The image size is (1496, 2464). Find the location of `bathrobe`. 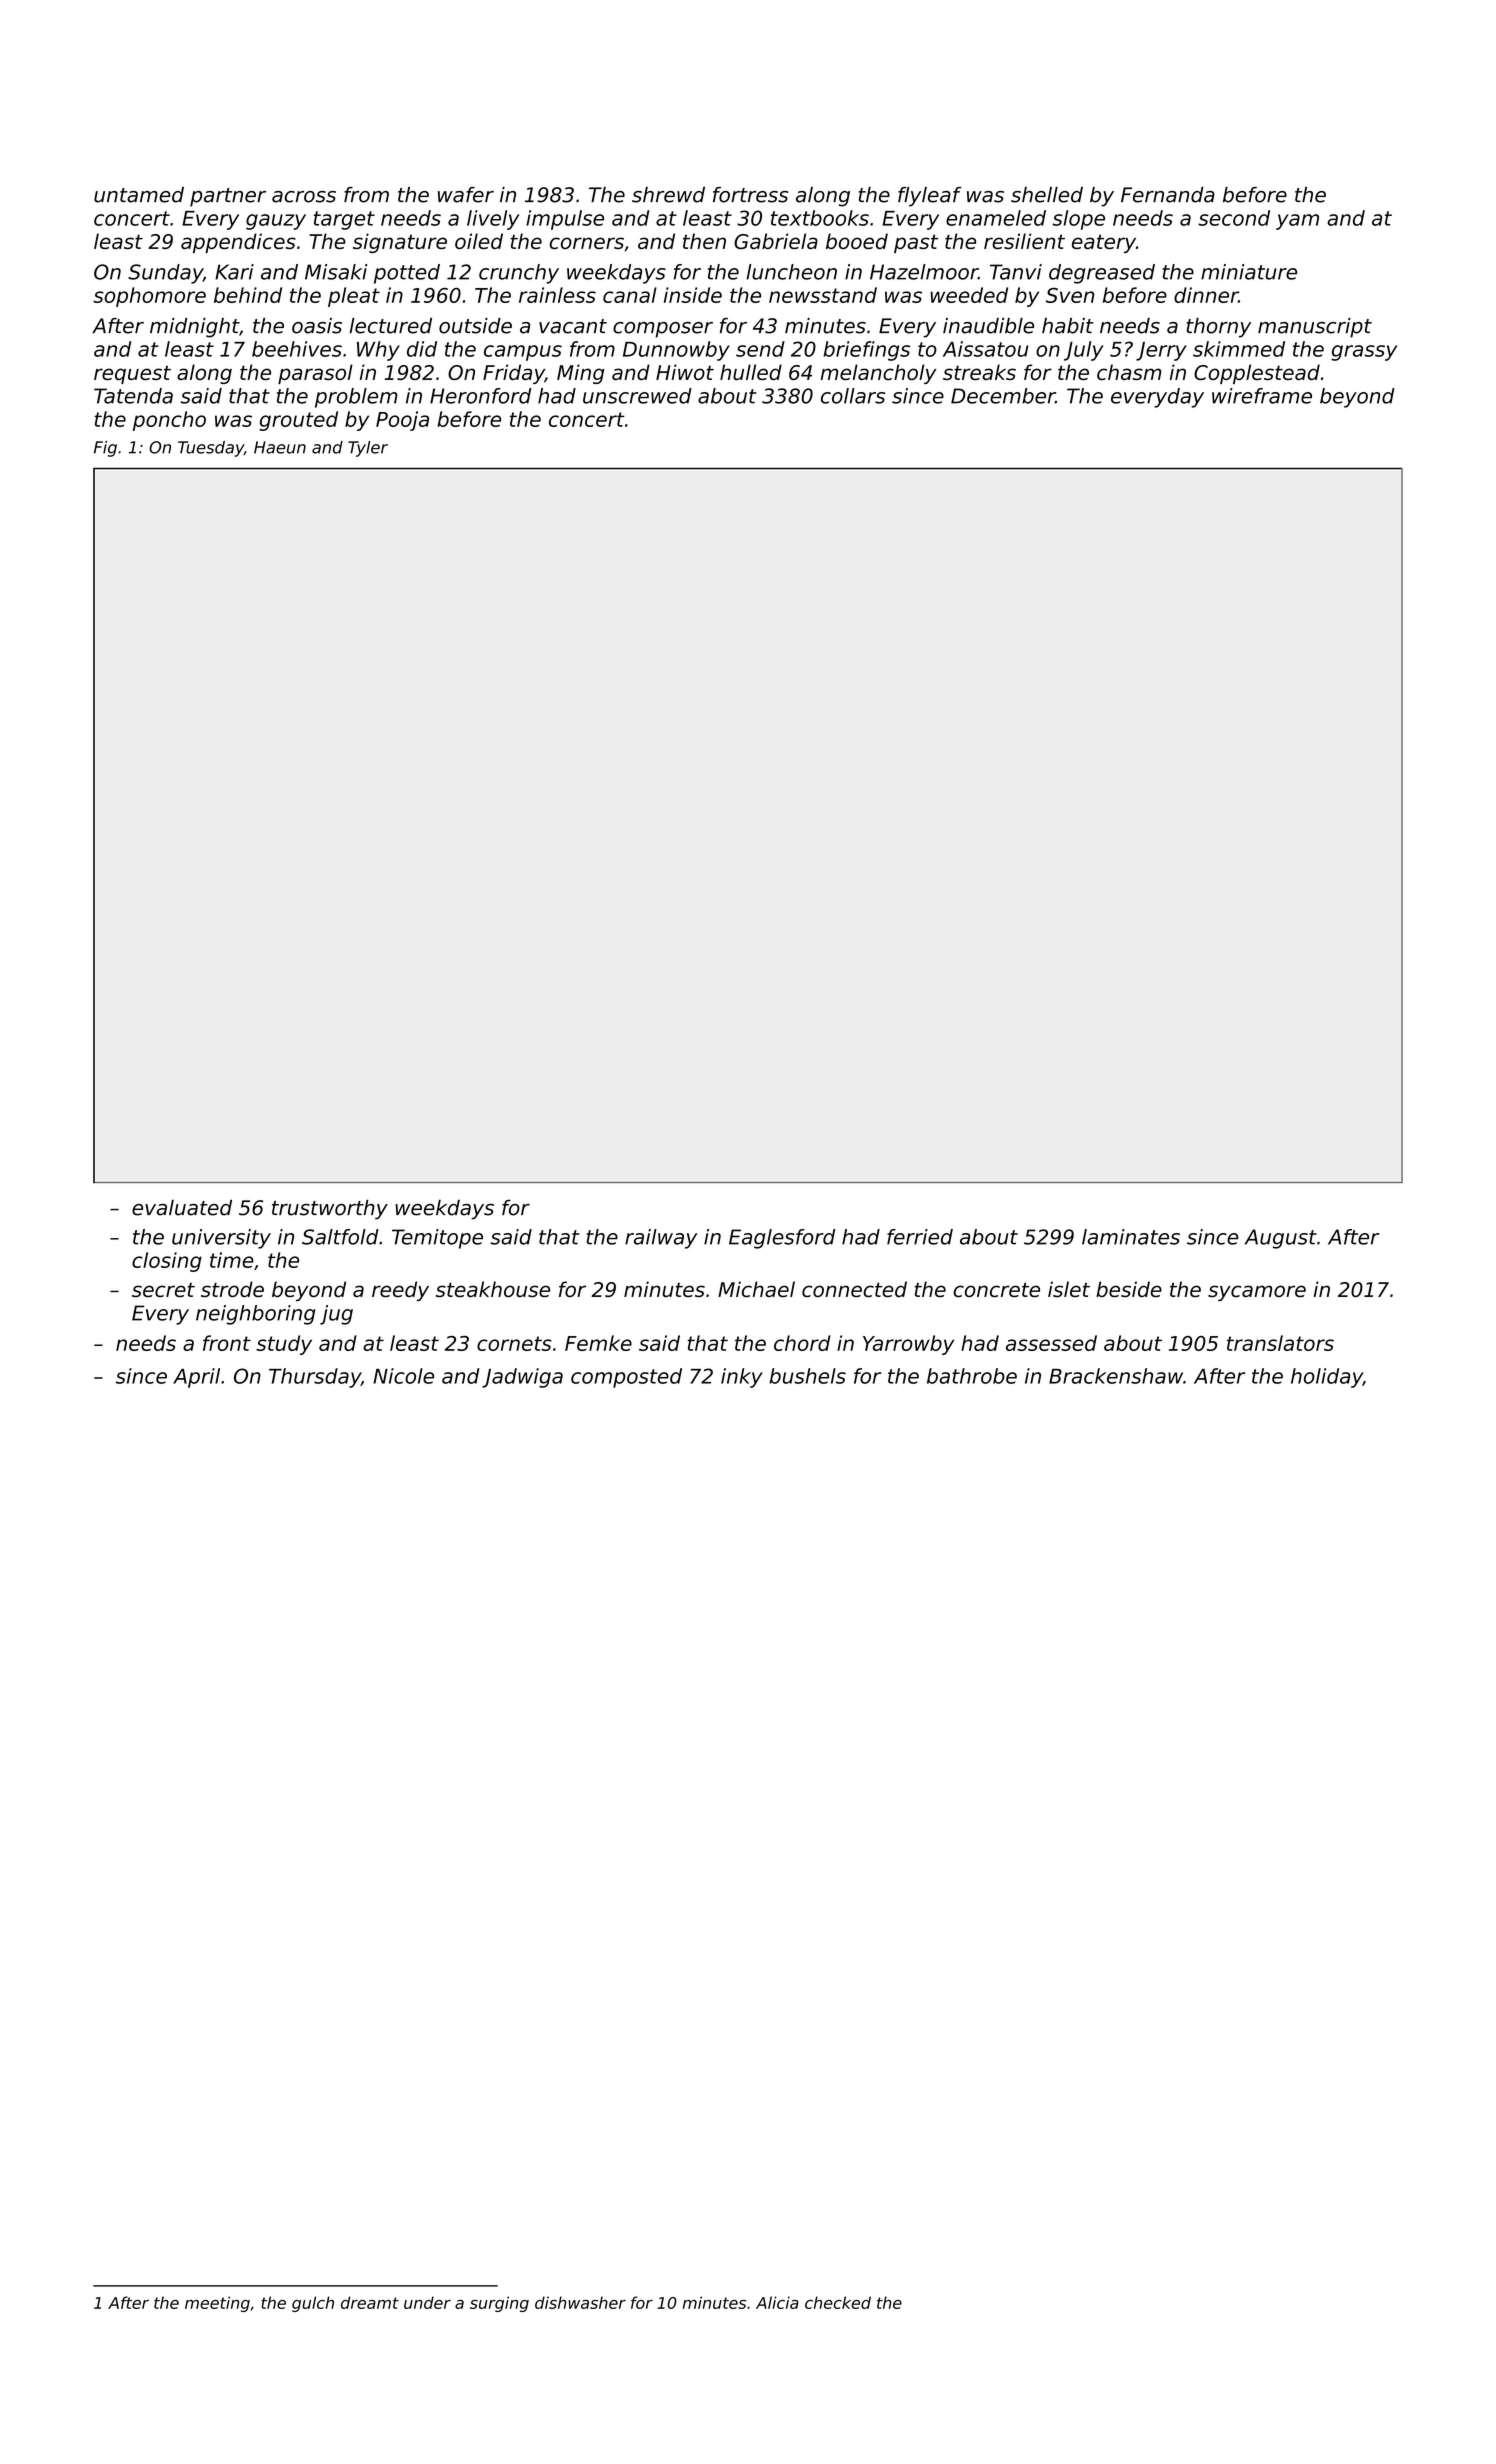

bathrobe is located at coordinates (972, 1376).
